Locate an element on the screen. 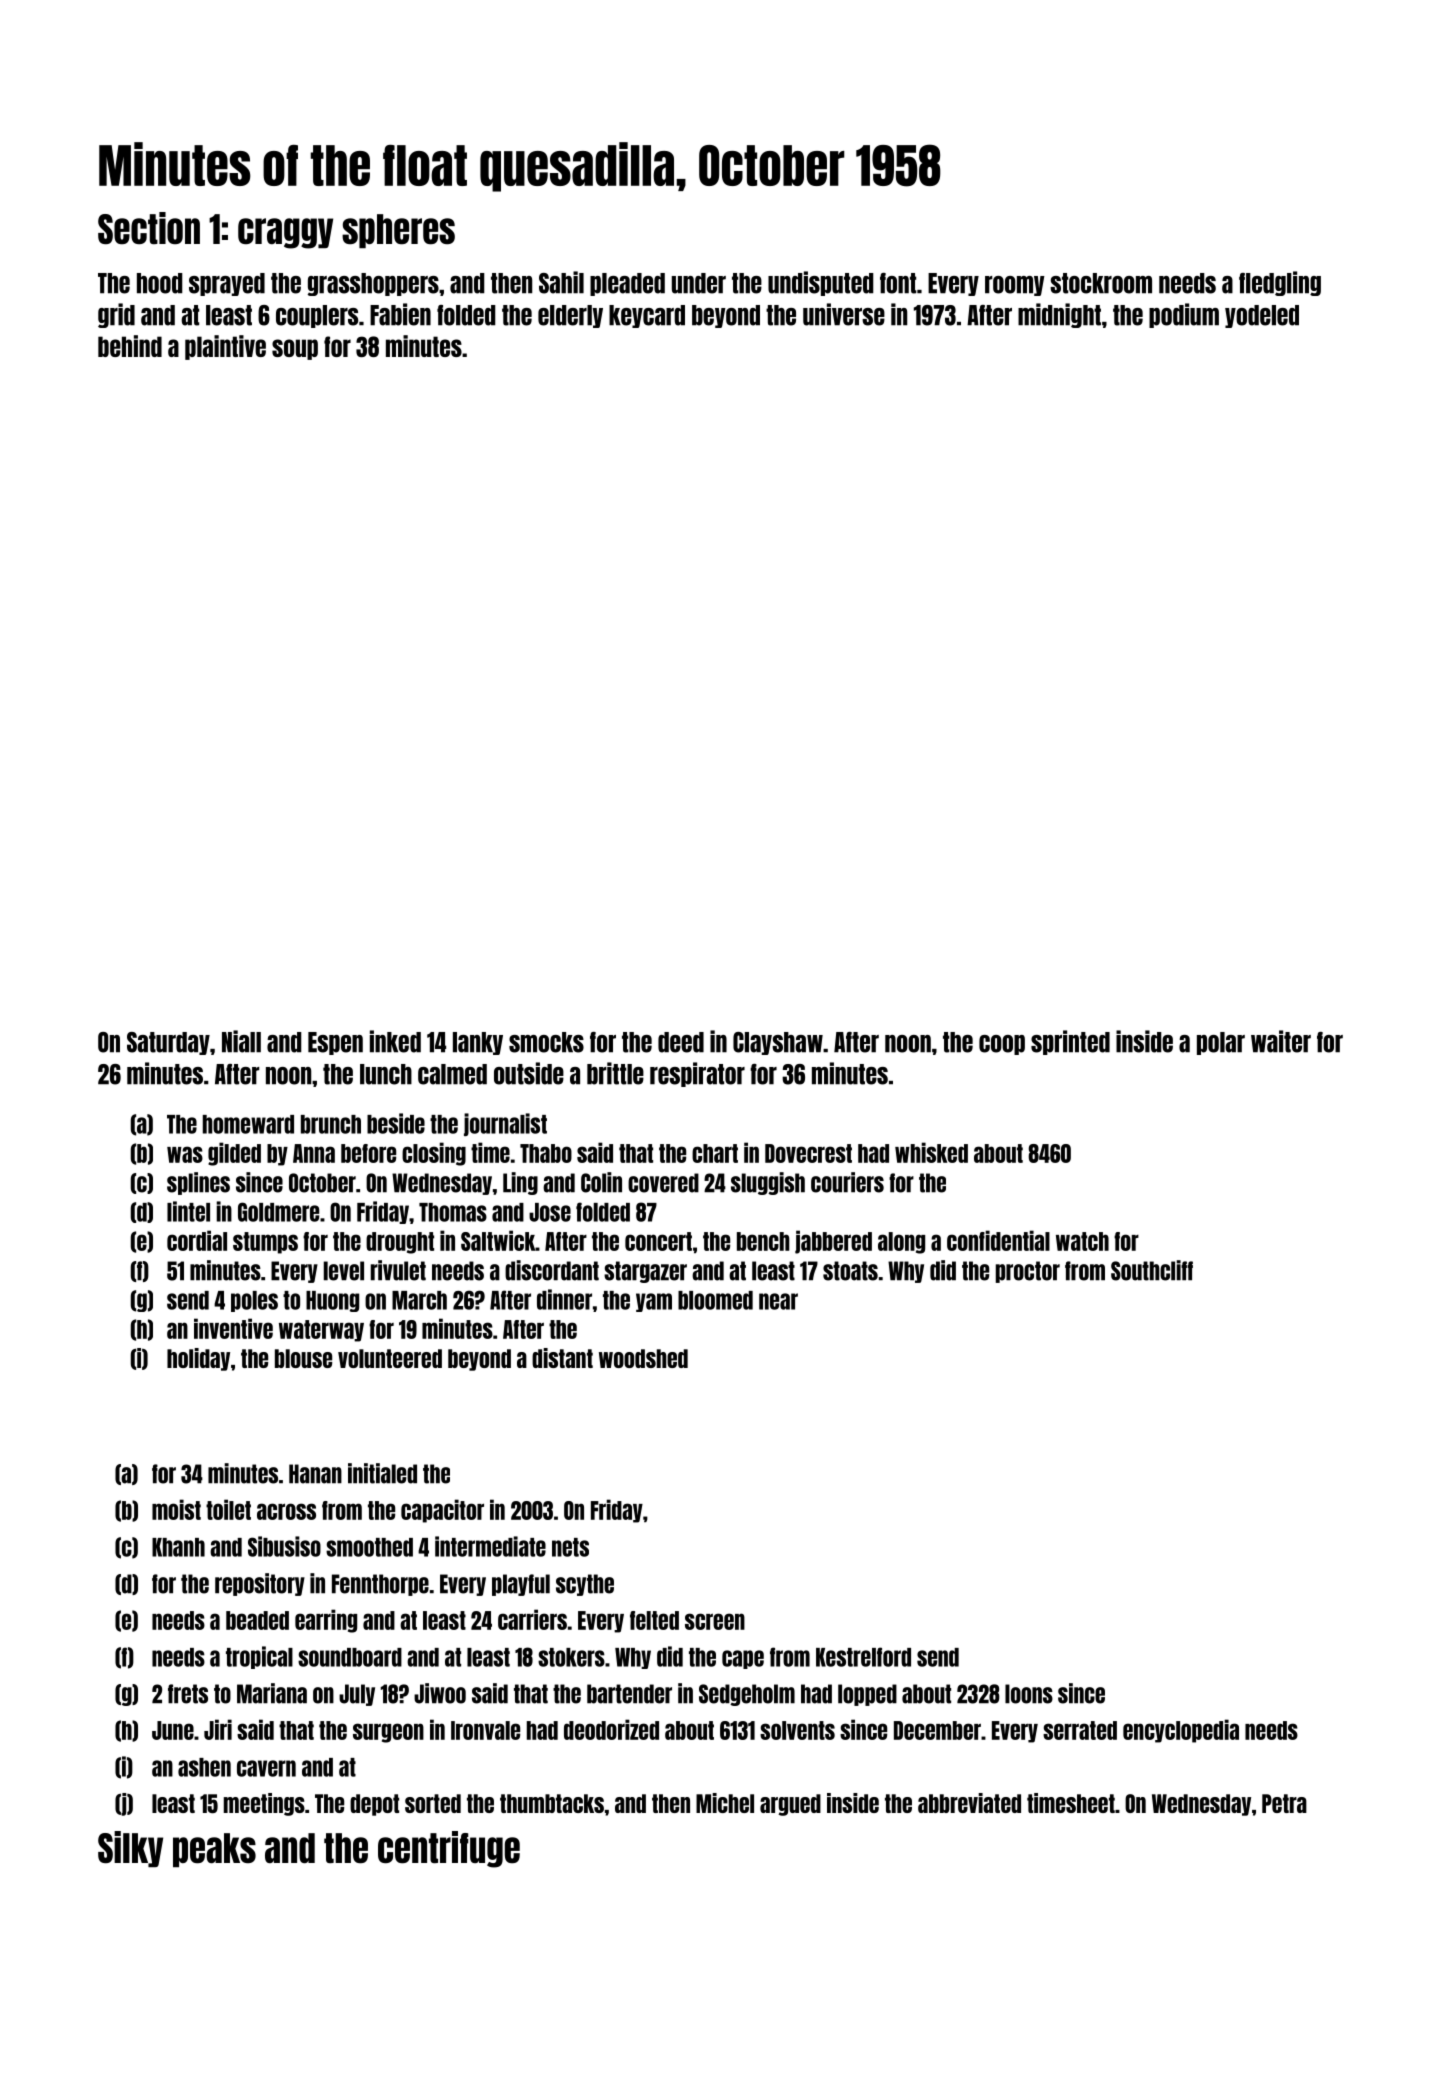 This screenshot has width=1450, height=2100. yodeled is located at coordinates (1262, 316).
